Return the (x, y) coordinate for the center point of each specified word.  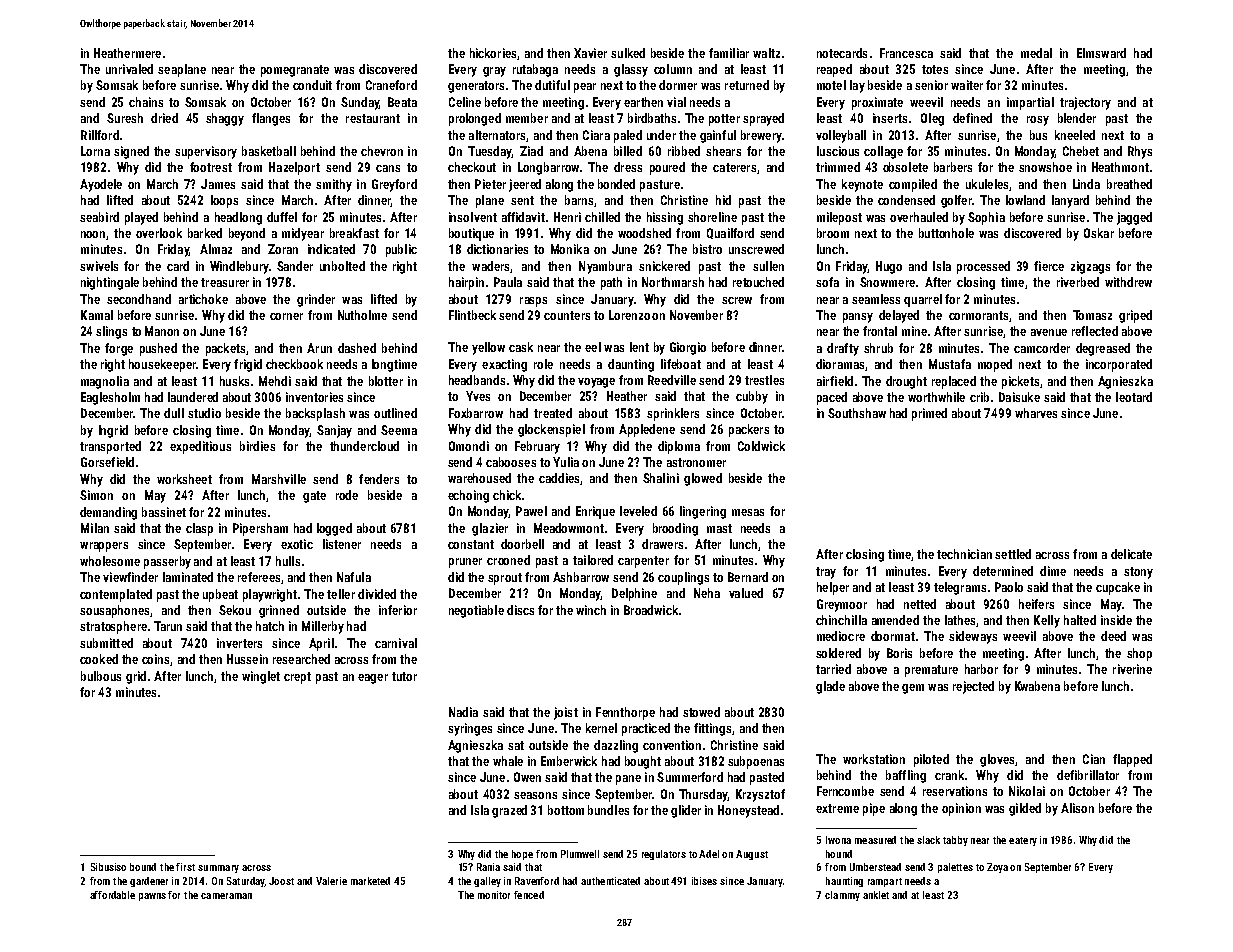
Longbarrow (548, 168)
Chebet (1081, 151)
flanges (271, 119)
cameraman (226, 896)
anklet (876, 895)
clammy (842, 896)
